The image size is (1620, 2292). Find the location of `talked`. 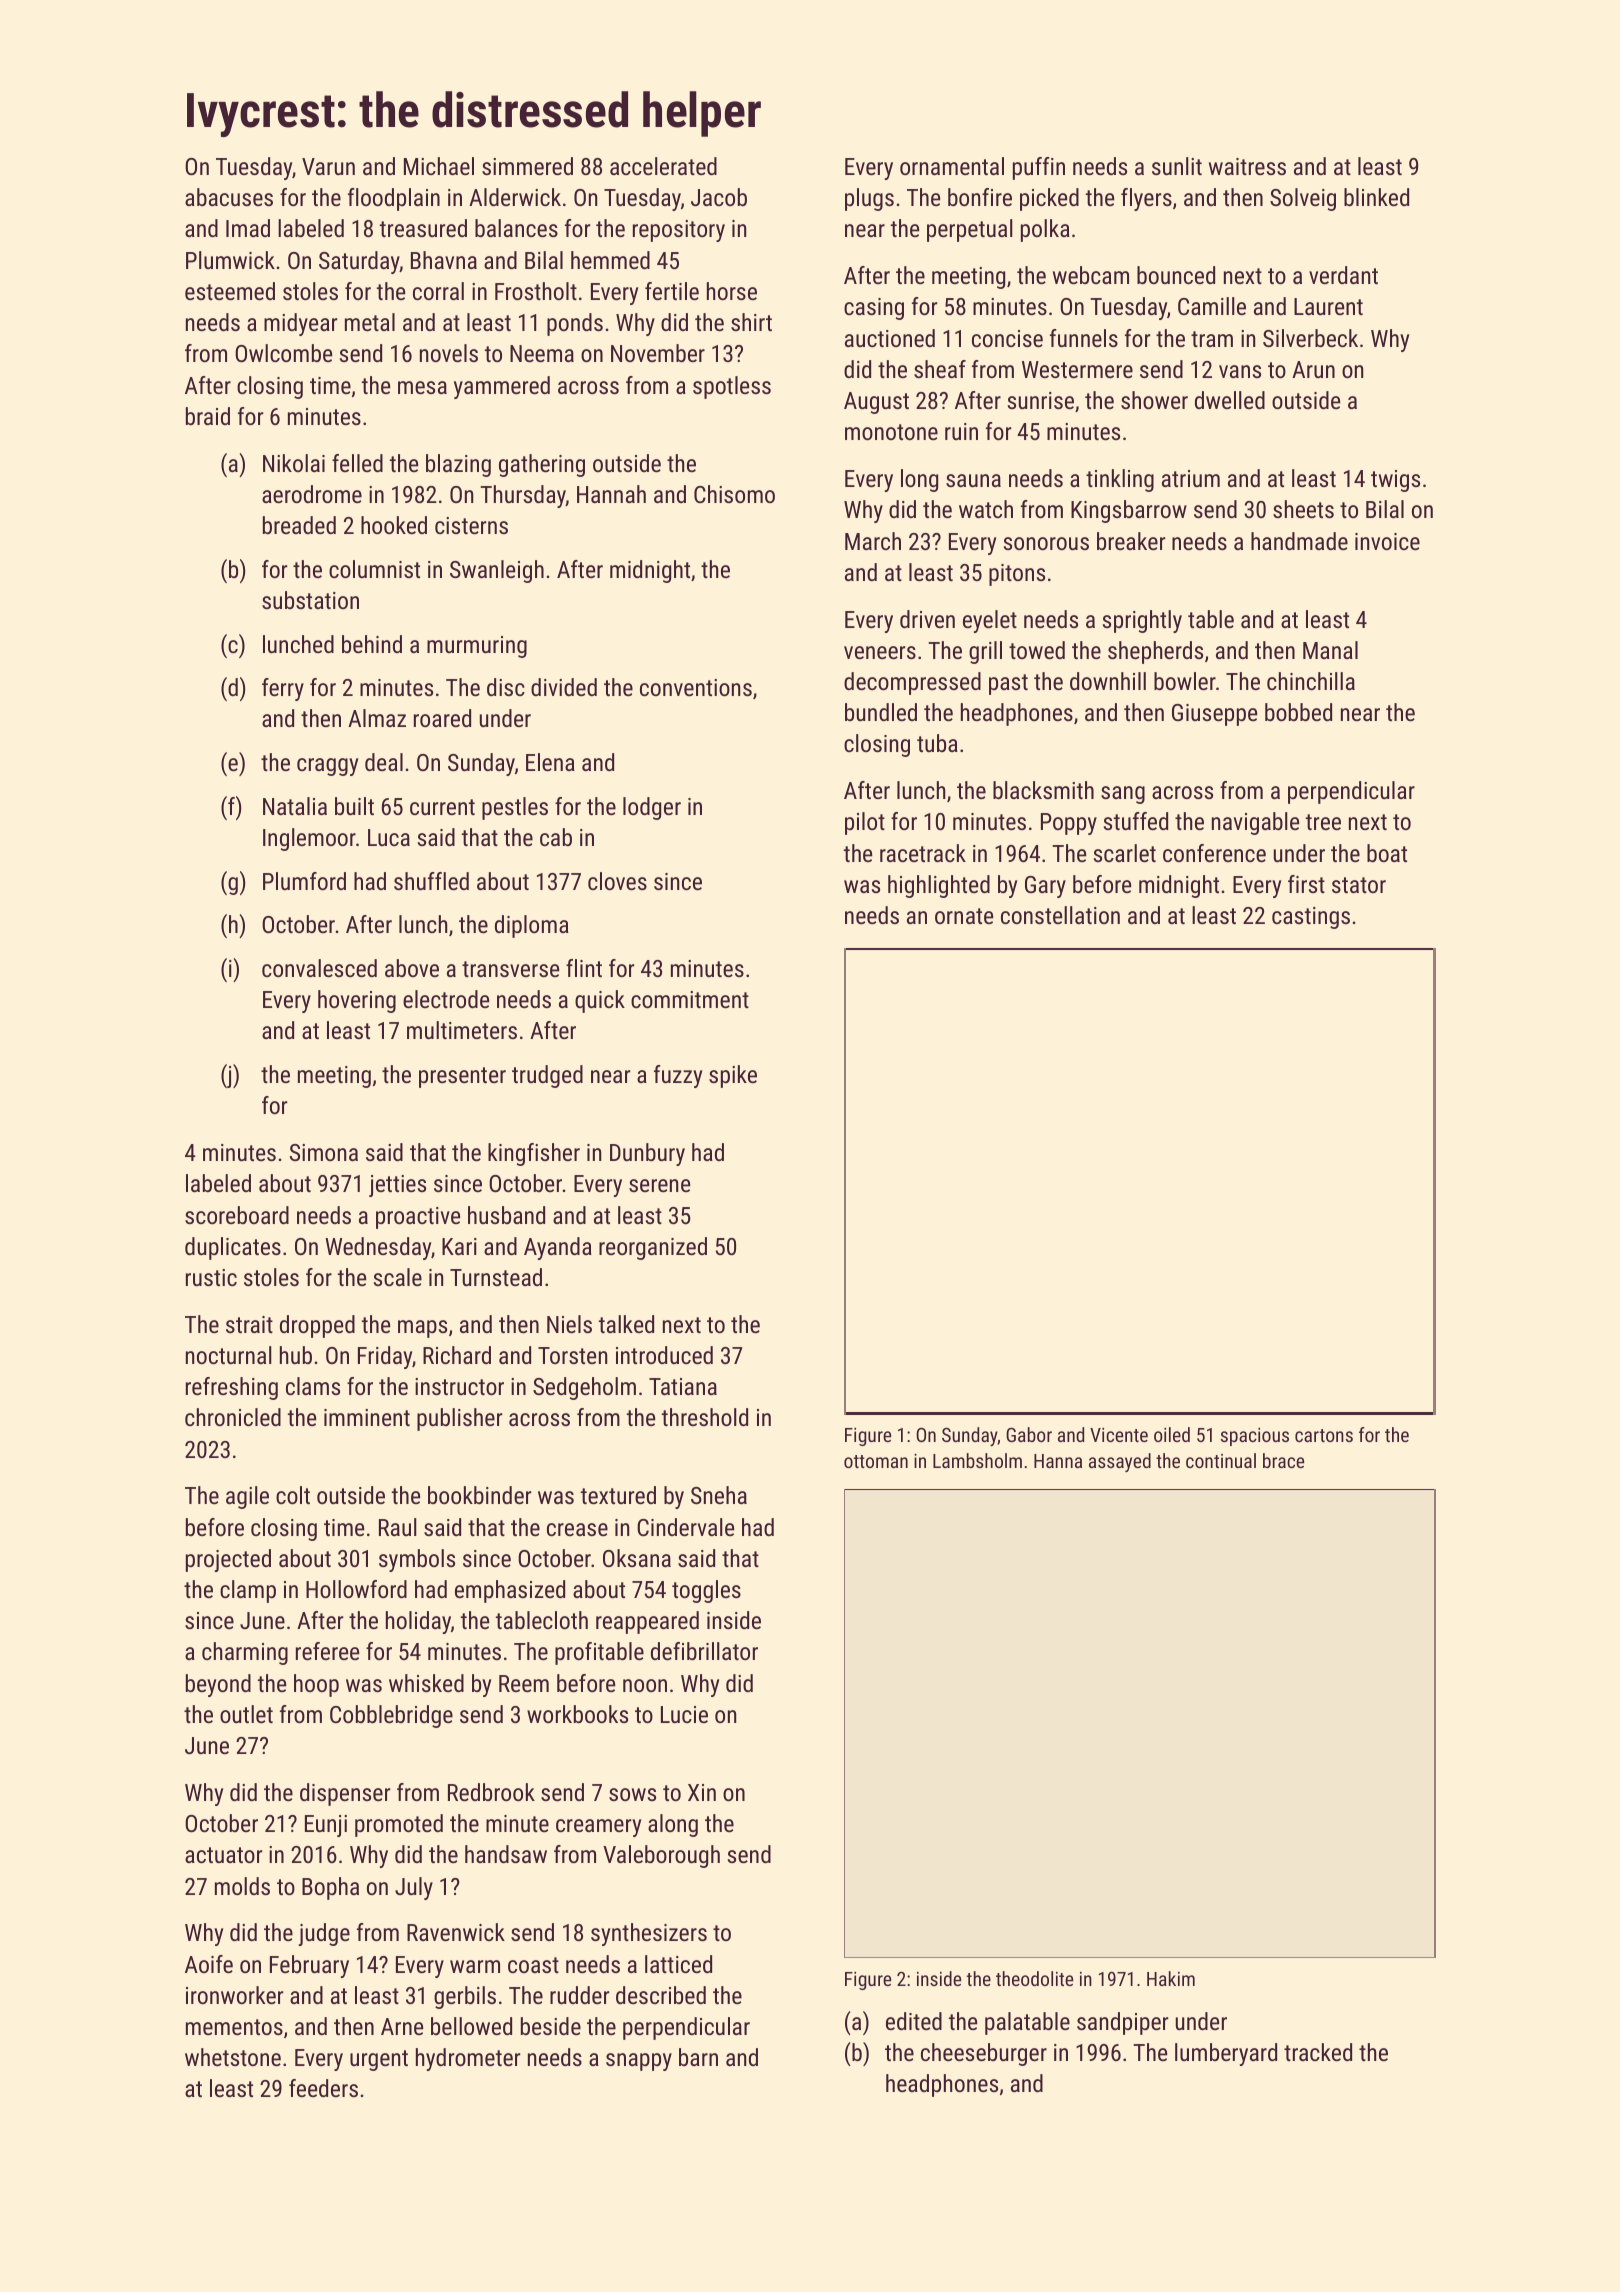

talked is located at coordinates (626, 1324).
